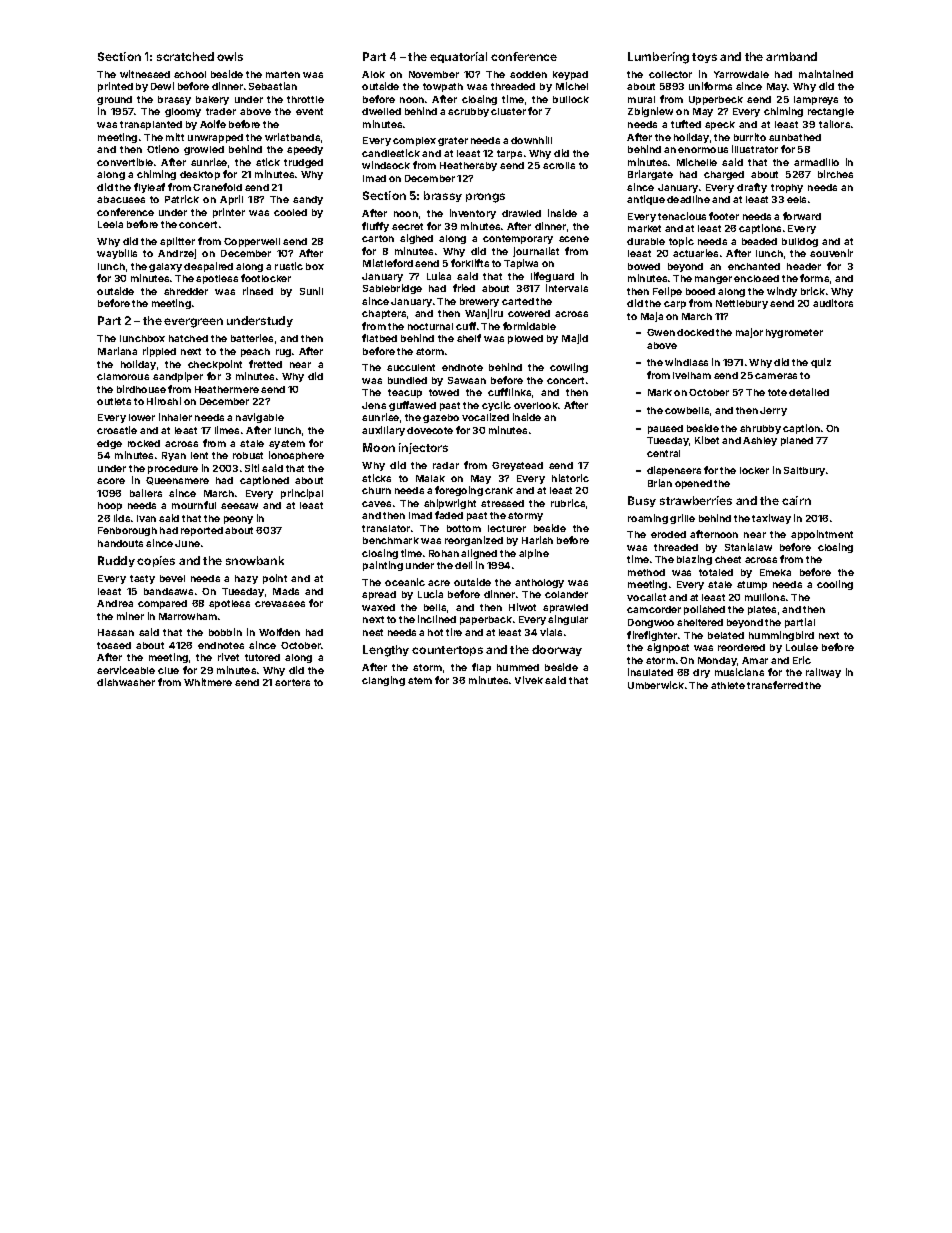  Describe the element at coordinates (682, 519) in the screenshot. I see `grille` at that location.
